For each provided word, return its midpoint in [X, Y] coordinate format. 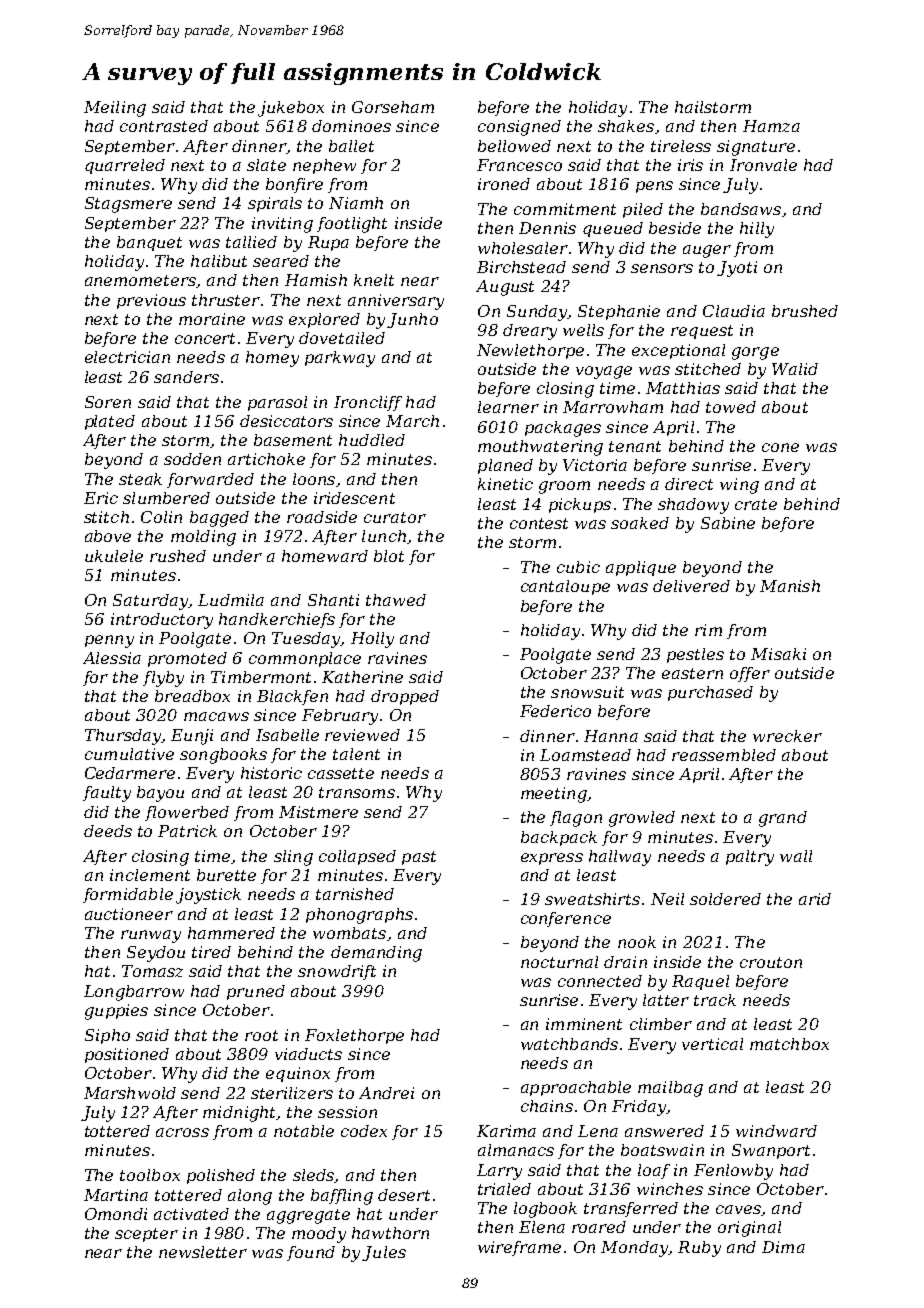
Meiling [115, 109]
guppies [116, 1012]
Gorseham [393, 107]
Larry [499, 1172]
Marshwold [130, 1093]
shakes [626, 126]
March [412, 421]
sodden [192, 459]
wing [739, 486]
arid [815, 899]
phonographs [359, 916]
